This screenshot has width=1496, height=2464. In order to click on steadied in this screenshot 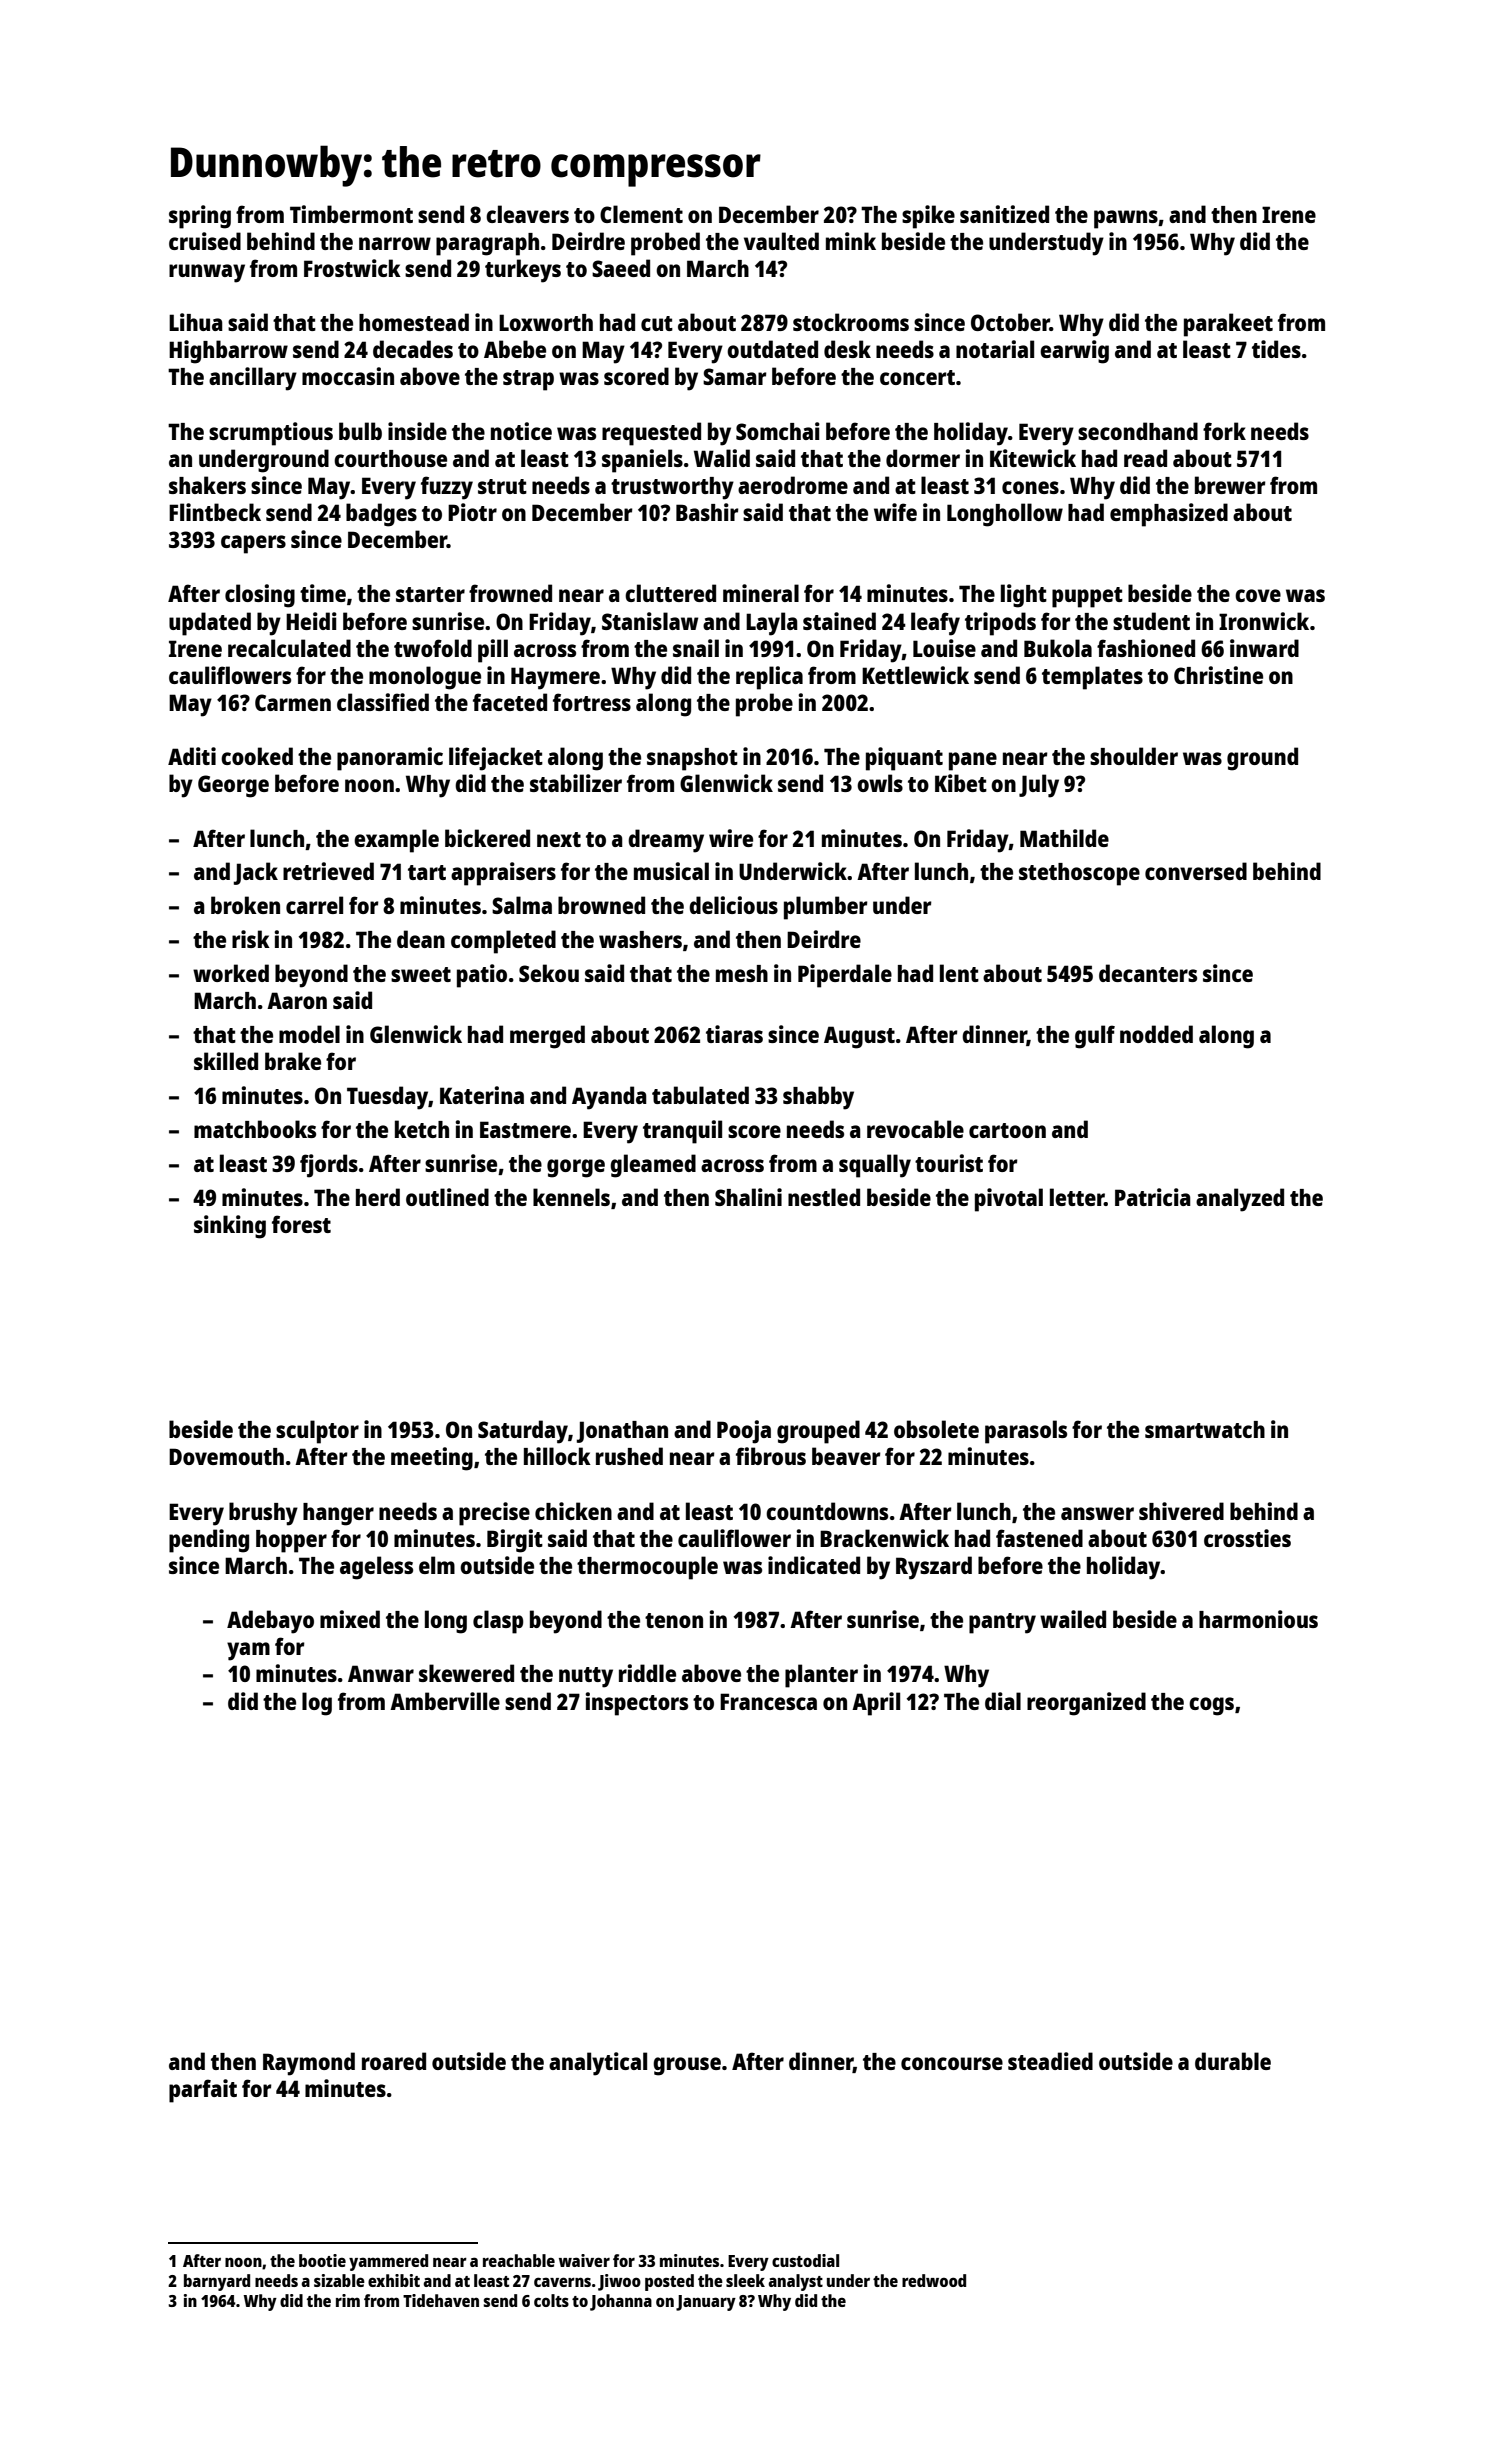, I will do `click(1050, 2061)`.
